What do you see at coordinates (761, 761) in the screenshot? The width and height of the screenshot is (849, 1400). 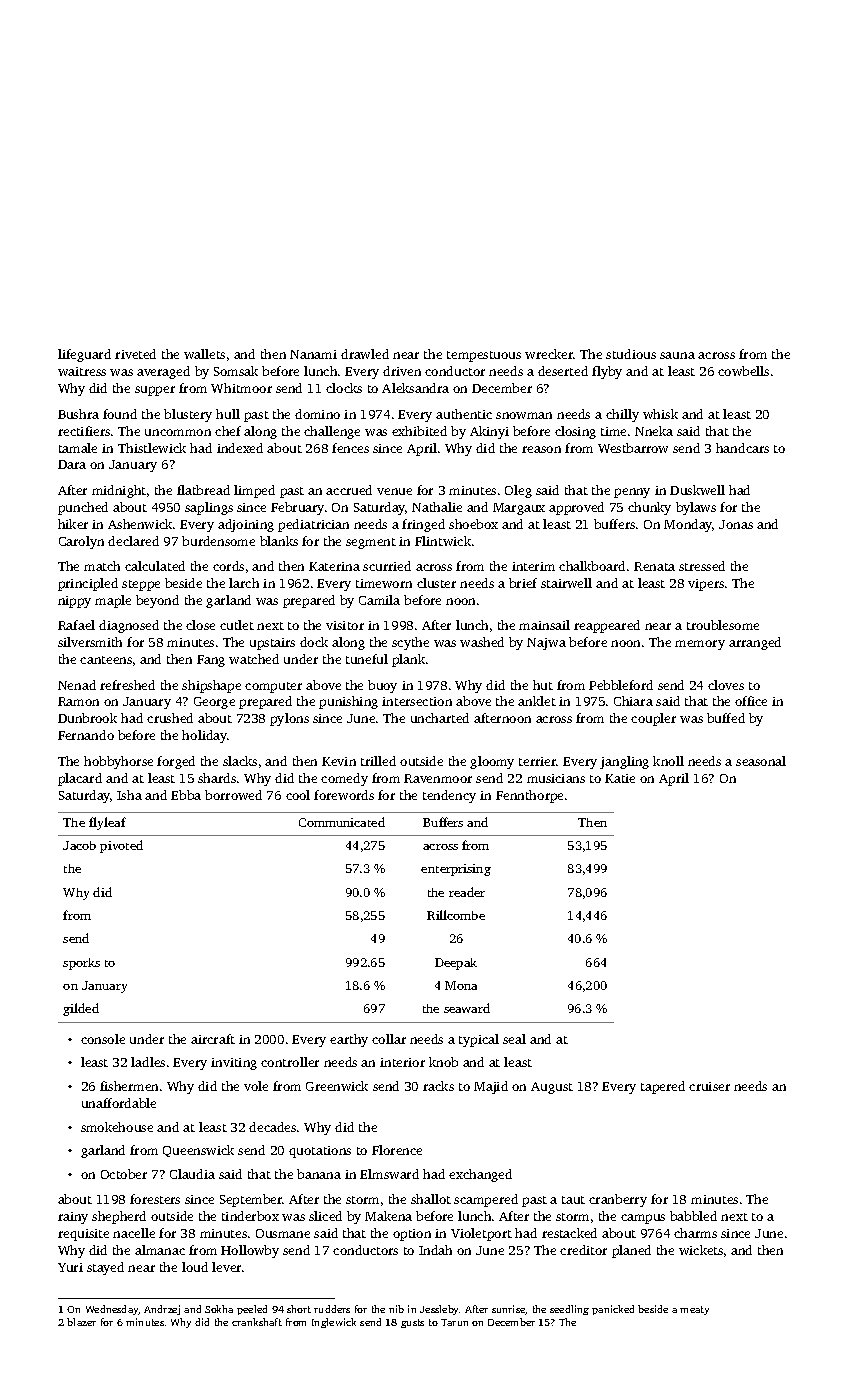 I see `seasonal` at bounding box center [761, 761].
